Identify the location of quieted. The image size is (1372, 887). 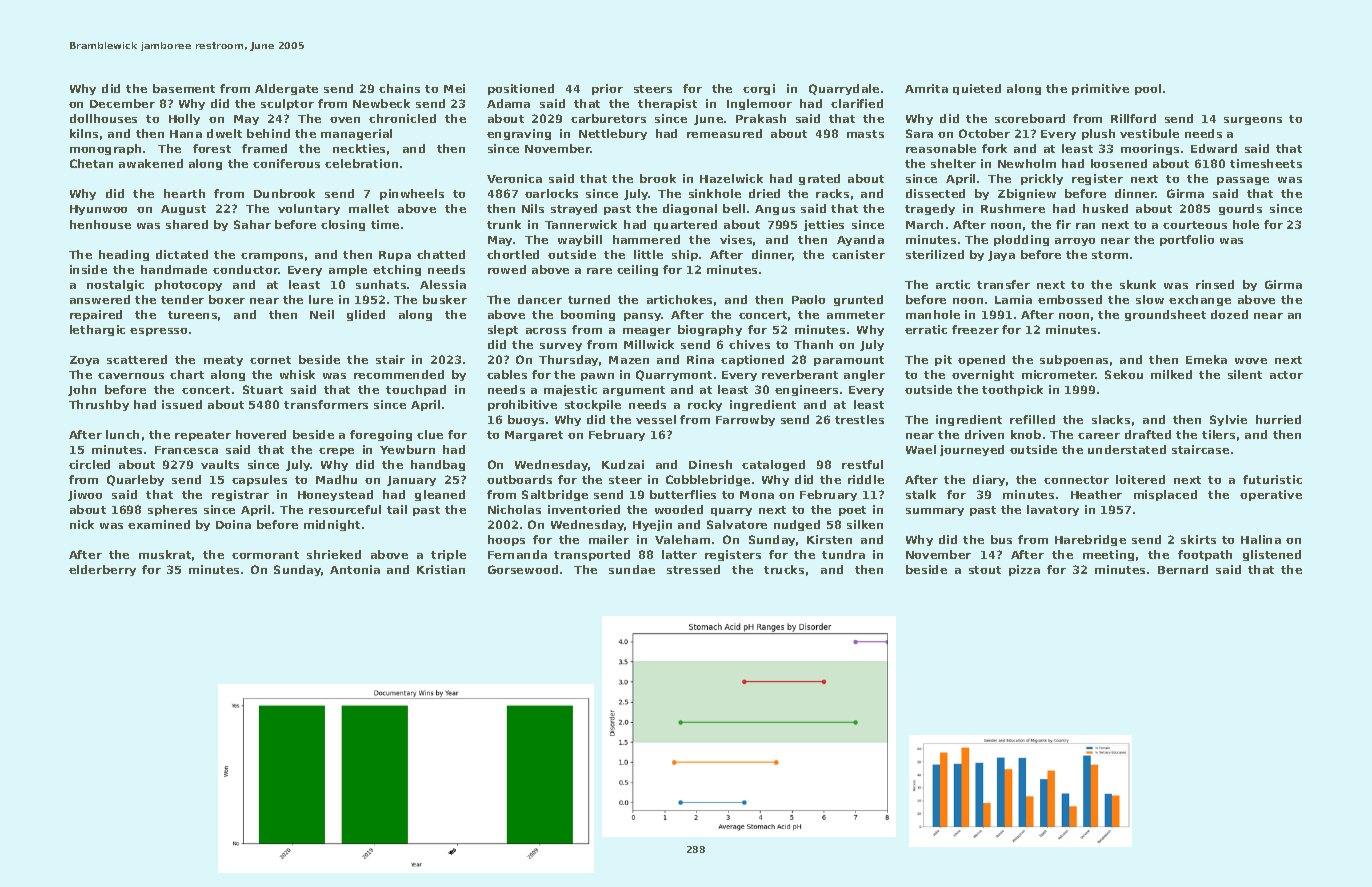
(977, 89).
